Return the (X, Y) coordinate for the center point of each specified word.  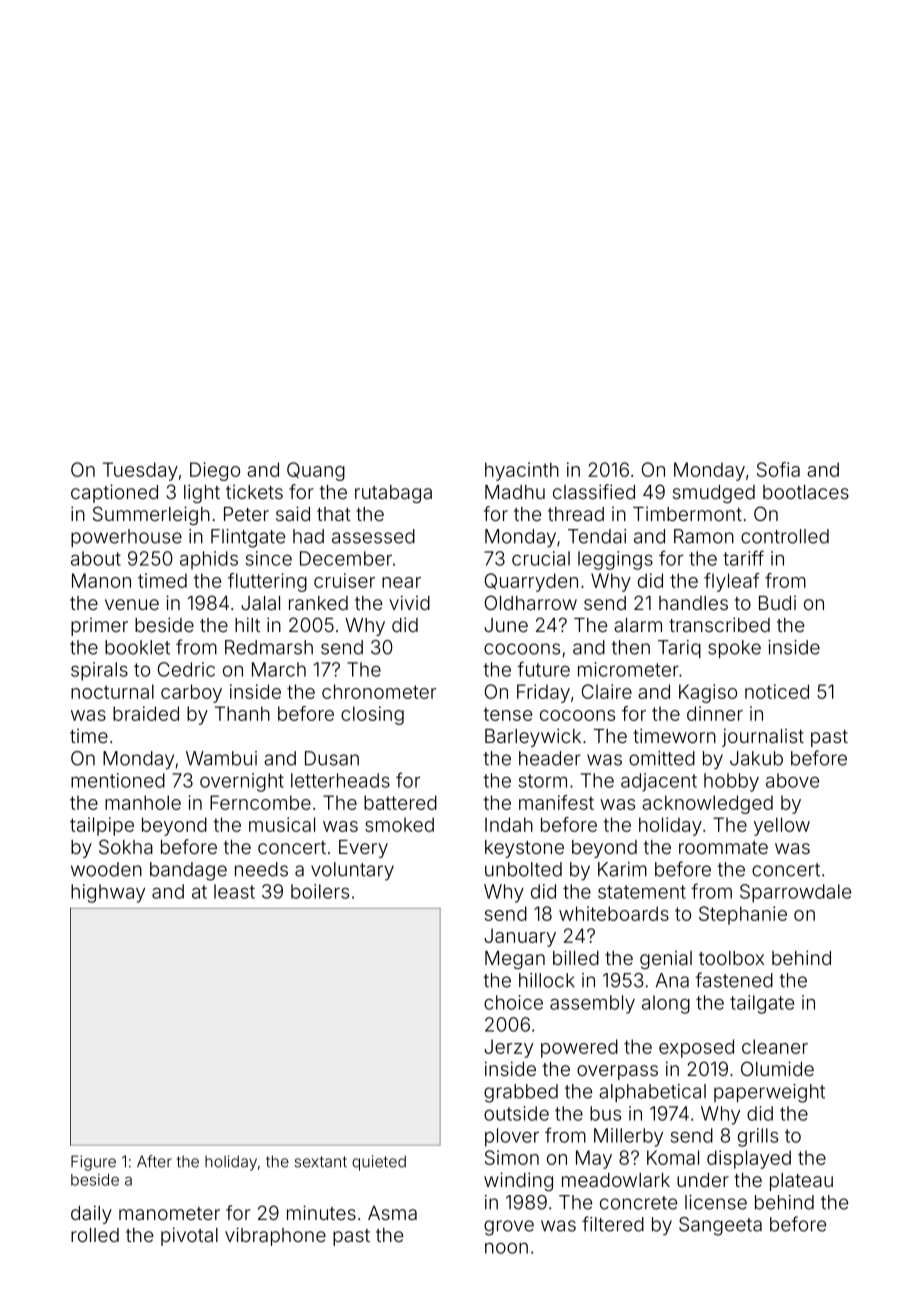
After (154, 1161)
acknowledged (707, 804)
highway (108, 893)
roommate (723, 847)
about (96, 558)
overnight (242, 782)
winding (518, 1181)
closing (372, 715)
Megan (515, 960)
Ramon (704, 536)
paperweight (769, 1093)
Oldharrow (531, 602)
